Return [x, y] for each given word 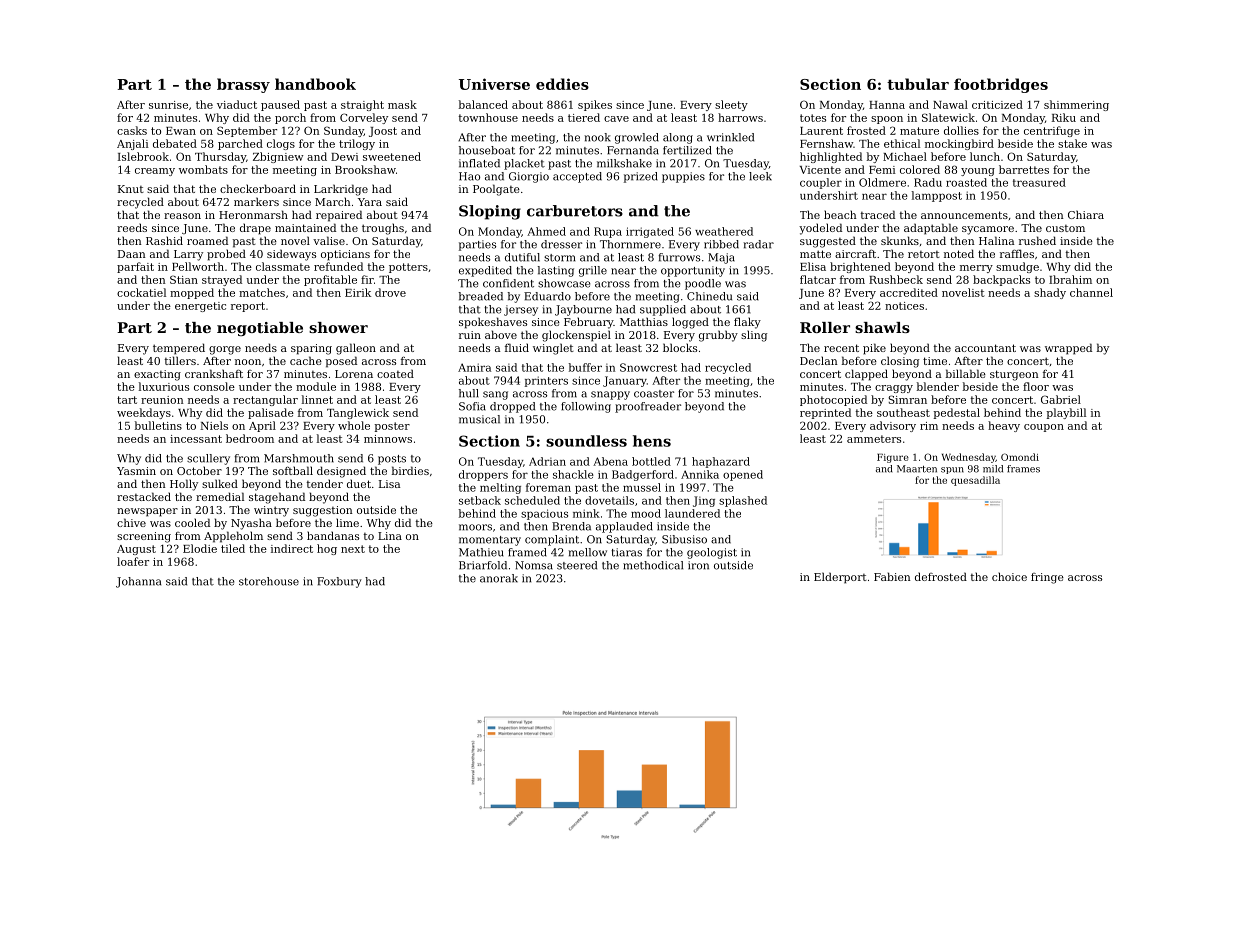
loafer [133, 561]
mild [993, 469]
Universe [494, 84]
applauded [624, 527]
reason [182, 216]
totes [813, 118]
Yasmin [136, 471]
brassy [243, 85]
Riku [1064, 117]
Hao [469, 176]
